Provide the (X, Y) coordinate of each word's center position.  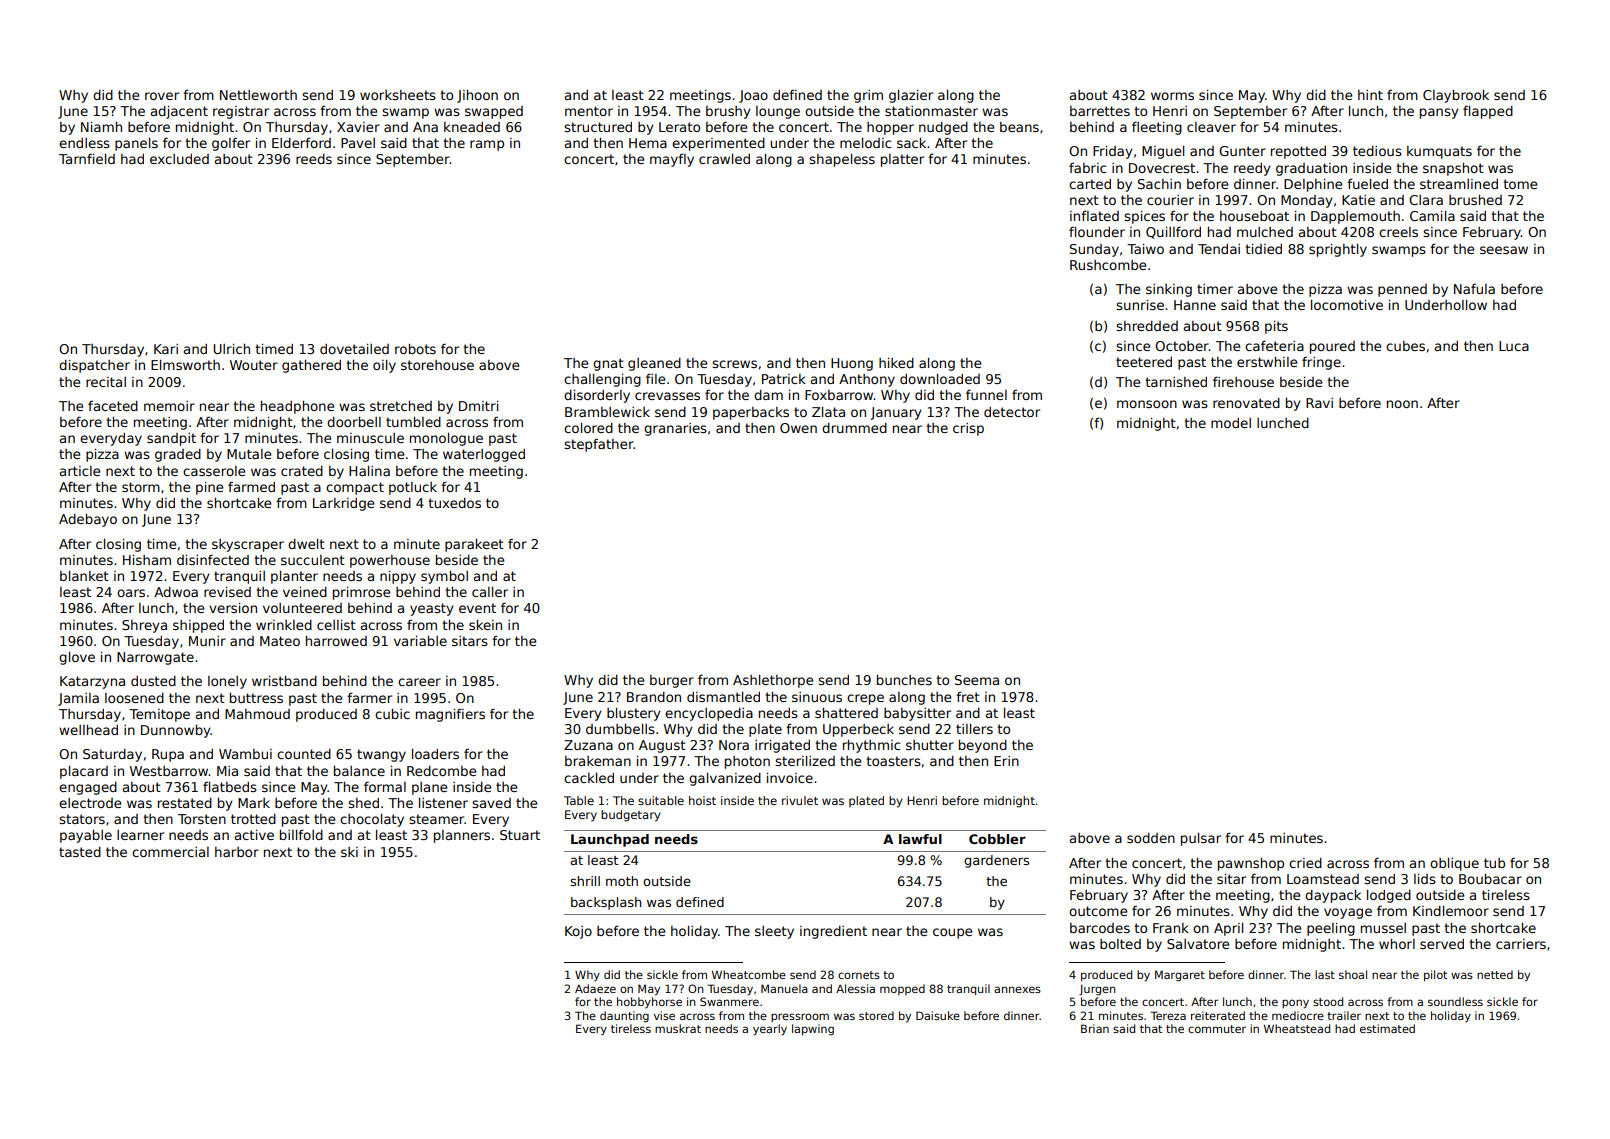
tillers (974, 729)
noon (1402, 404)
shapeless (842, 160)
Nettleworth (258, 95)
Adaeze (595, 988)
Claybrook (1456, 96)
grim (868, 96)
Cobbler (997, 839)
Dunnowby (176, 731)
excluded (179, 159)
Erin (1006, 761)
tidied (1263, 249)
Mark (254, 803)
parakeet (474, 545)
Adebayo (88, 520)
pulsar (1201, 839)
